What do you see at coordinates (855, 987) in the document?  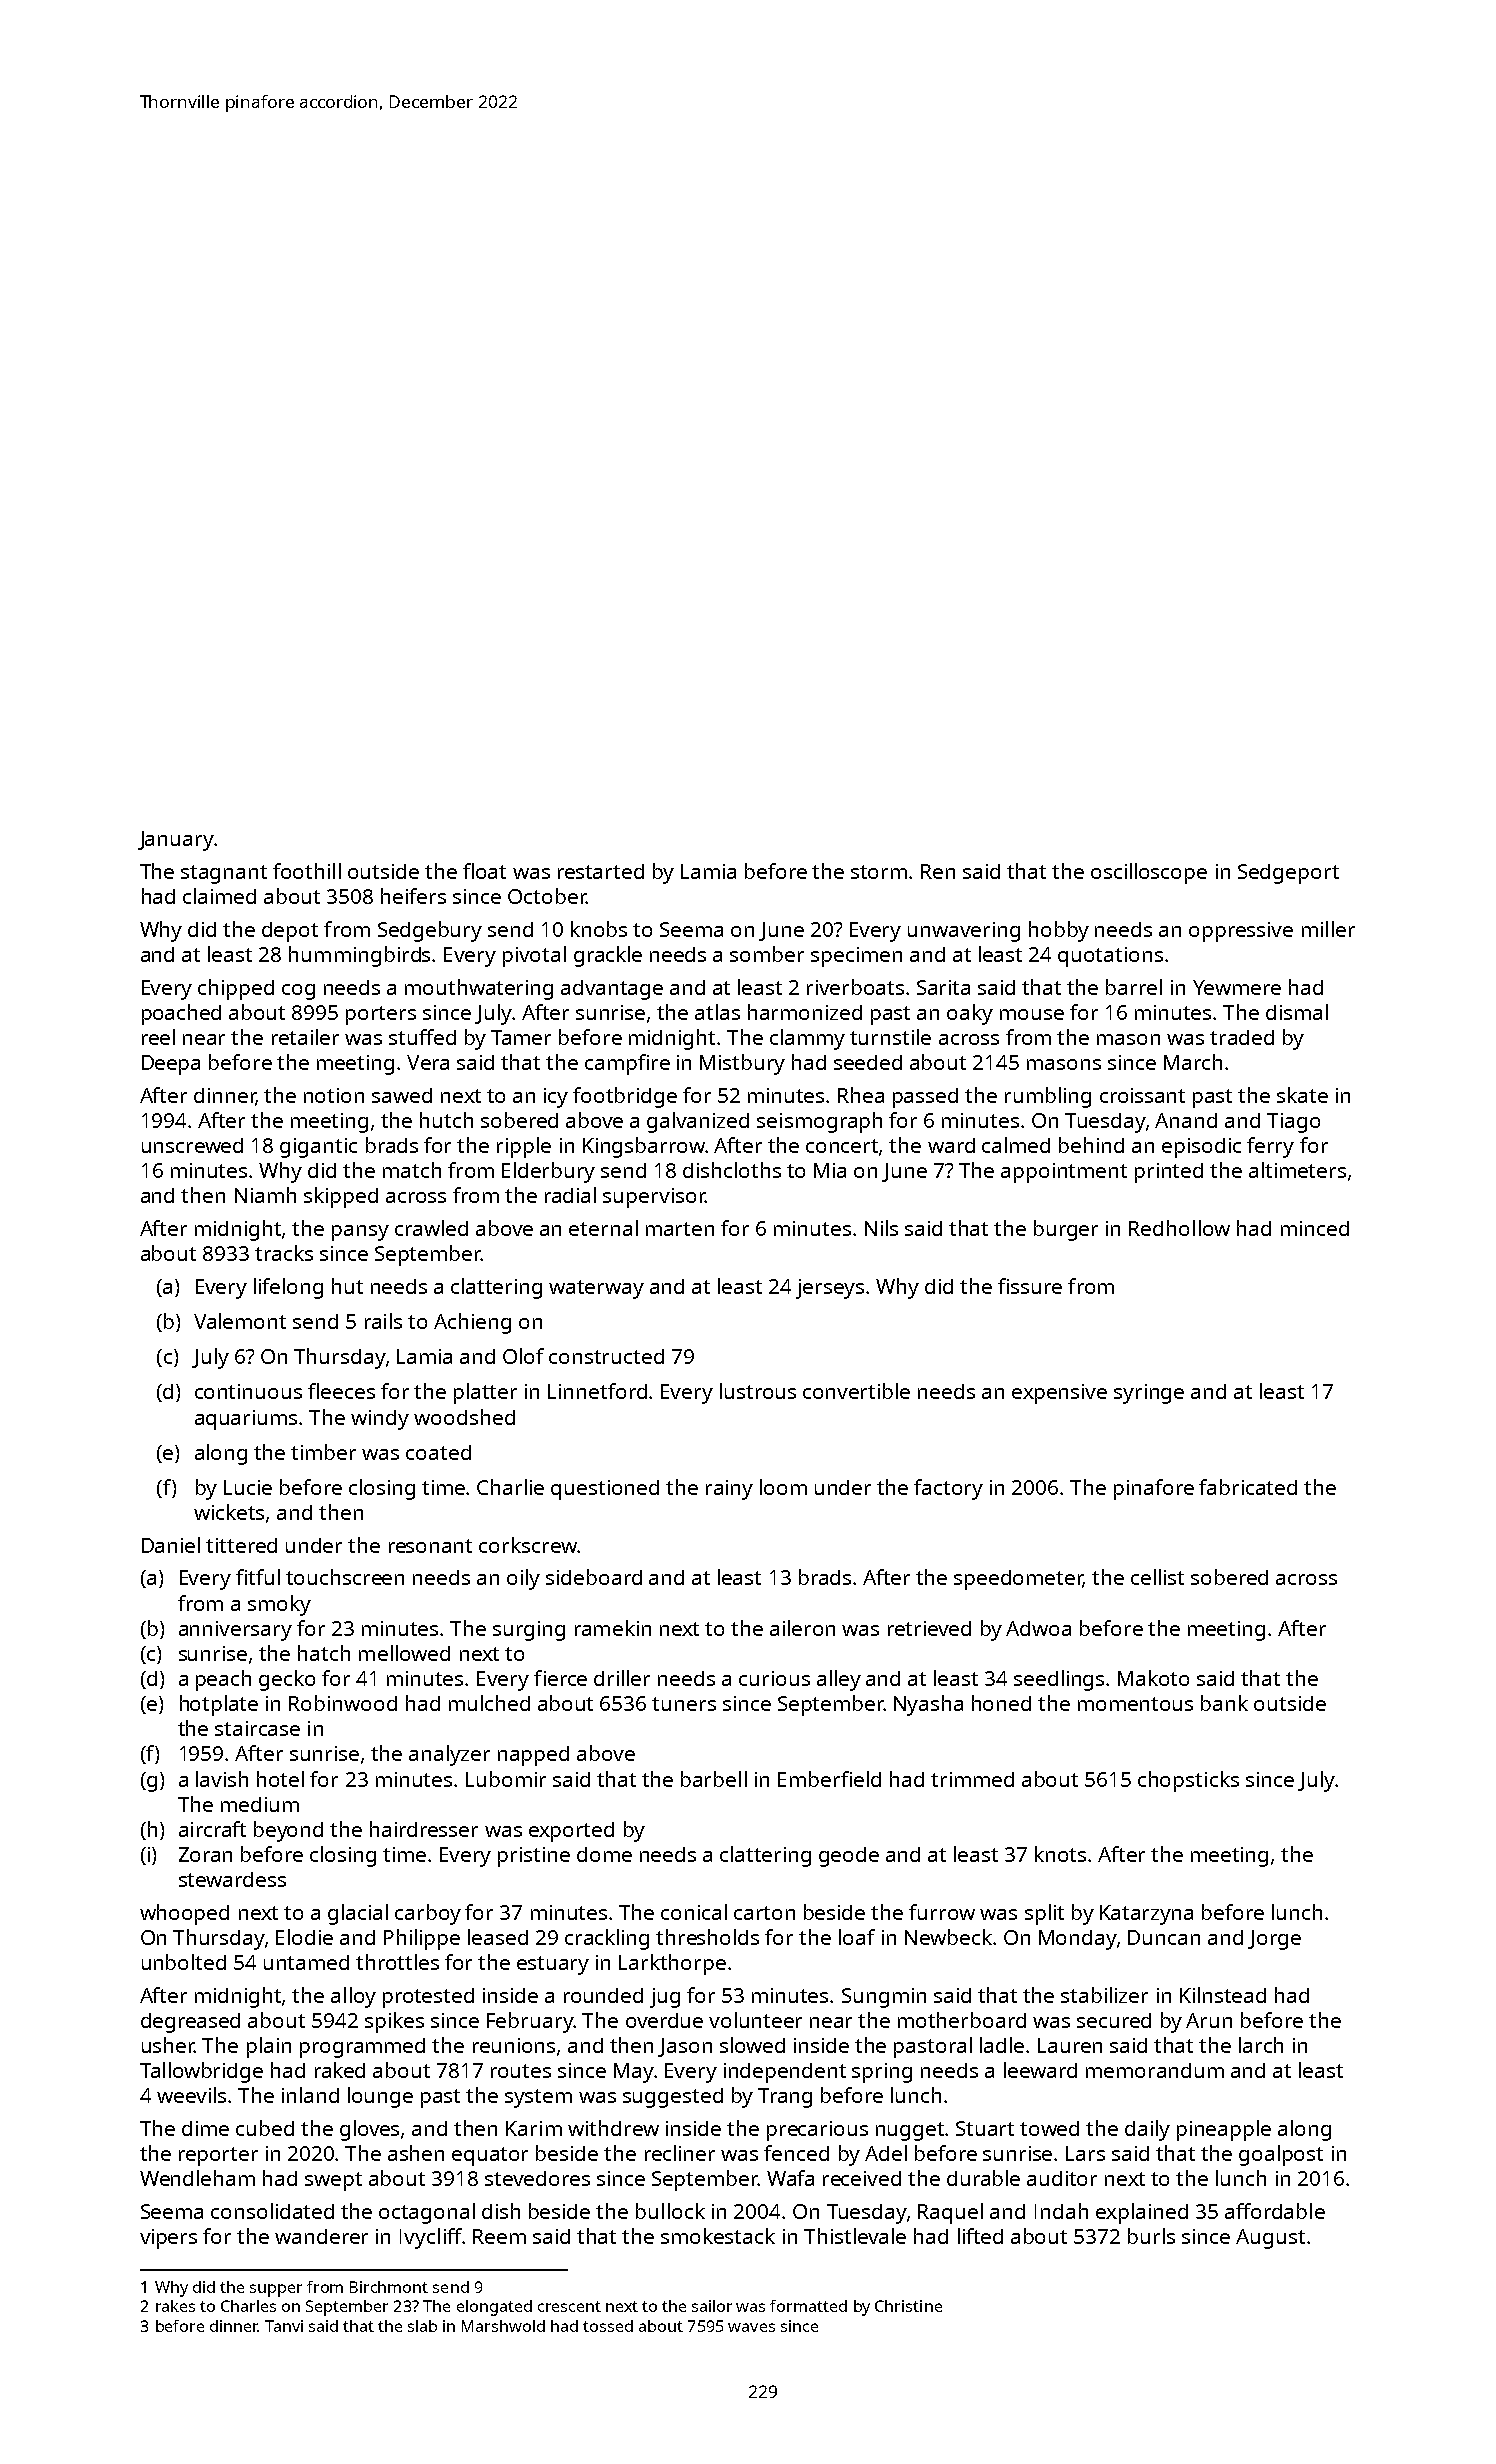 I see `riverboats` at bounding box center [855, 987].
